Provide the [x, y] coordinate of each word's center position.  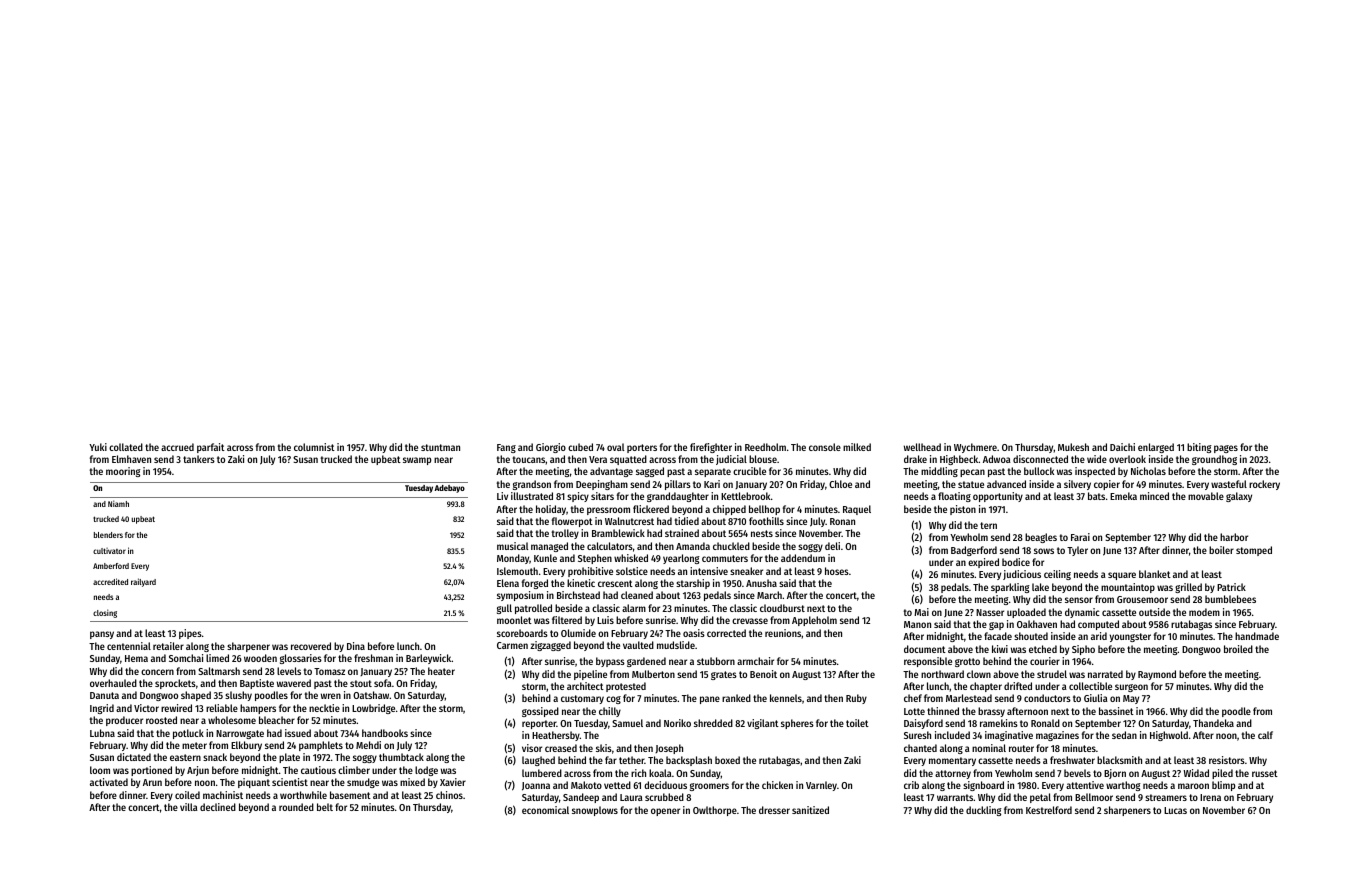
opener [665, 812]
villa [189, 807]
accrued [177, 447]
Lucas [1175, 810]
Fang [506, 448]
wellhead [922, 447]
